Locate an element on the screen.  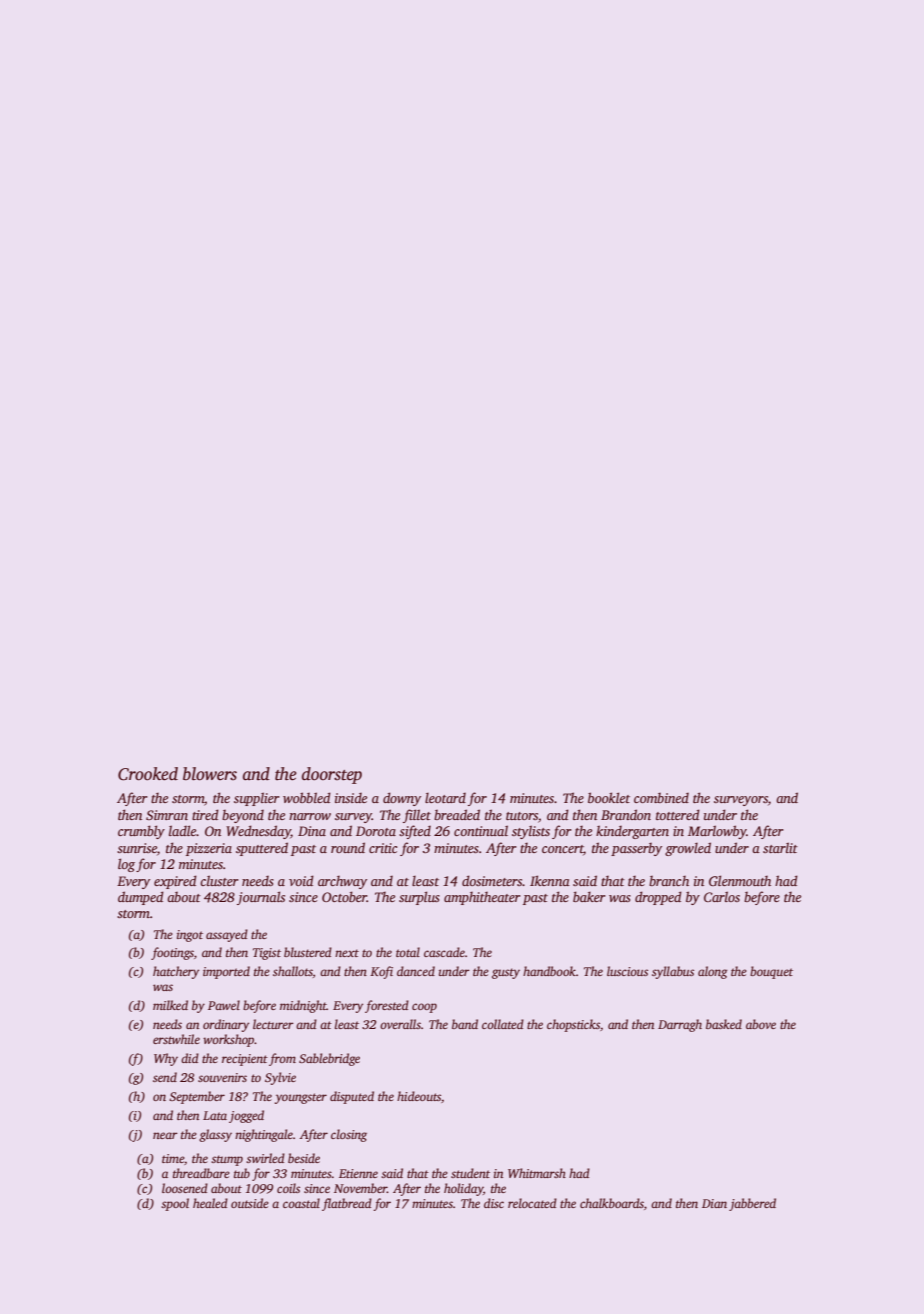
starlit is located at coordinates (780, 847).
